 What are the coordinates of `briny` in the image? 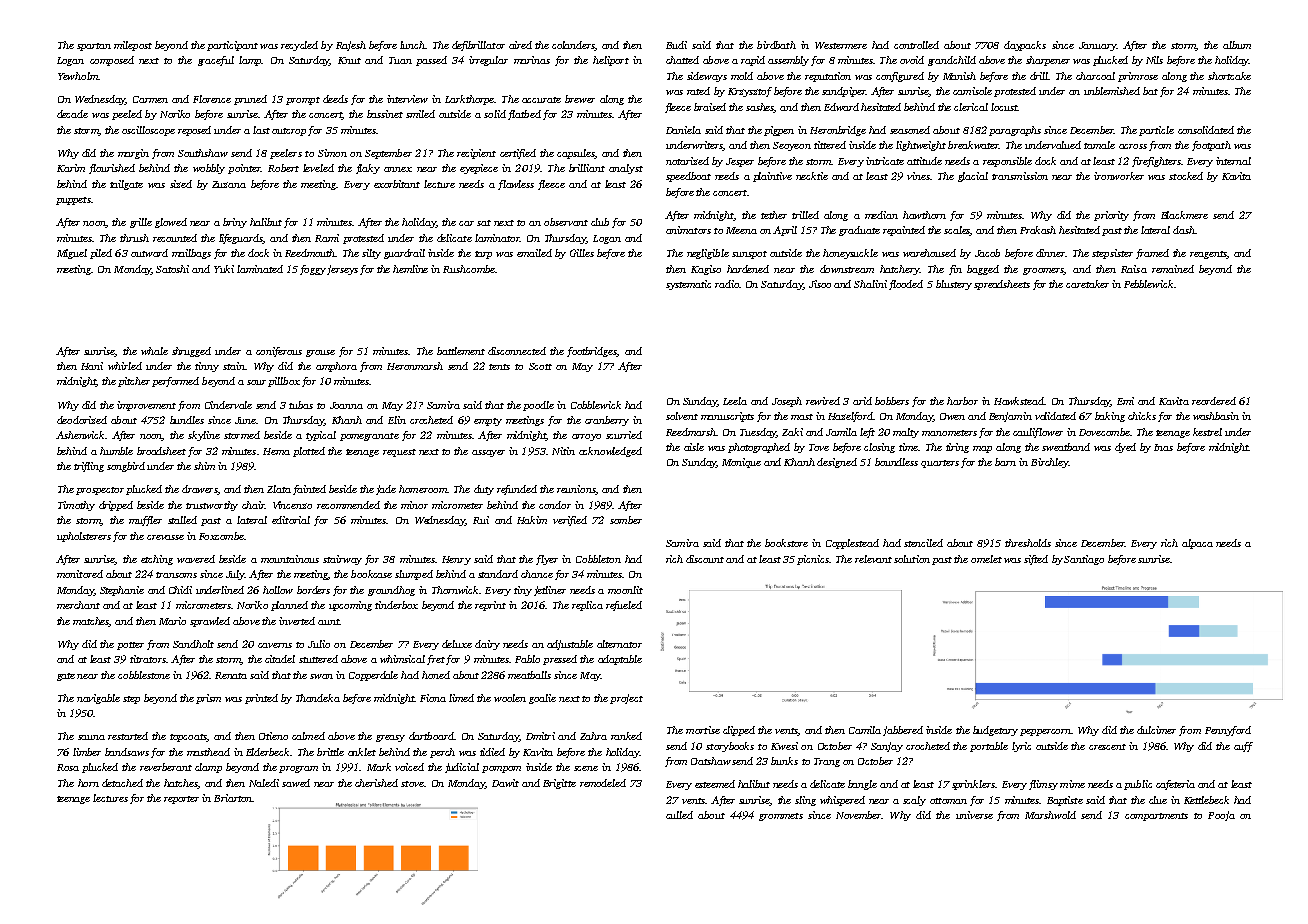 It's located at (235, 223).
